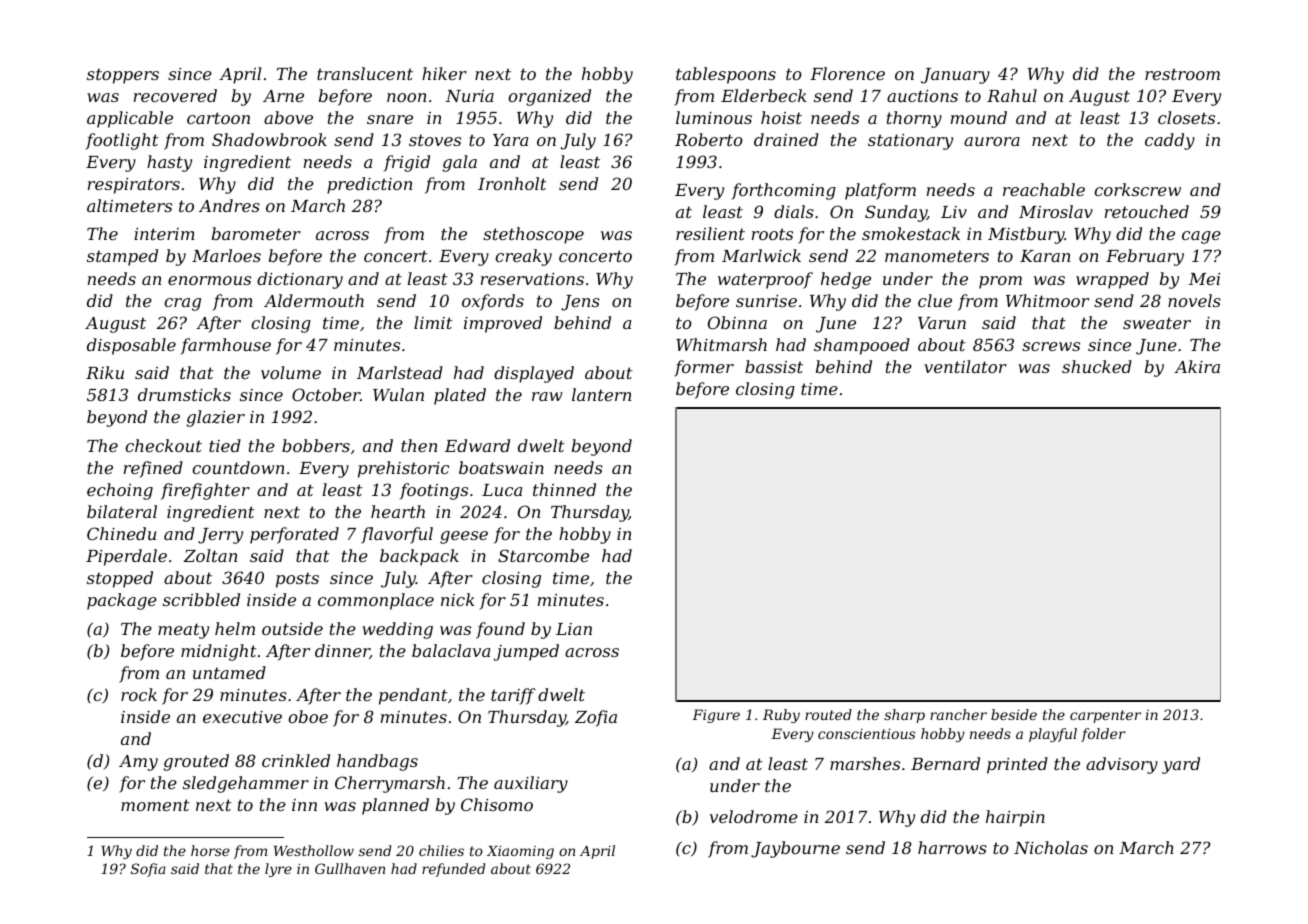 The height and width of the image is (924, 1308). What do you see at coordinates (726, 75) in the image?
I see `tablespoons` at bounding box center [726, 75].
